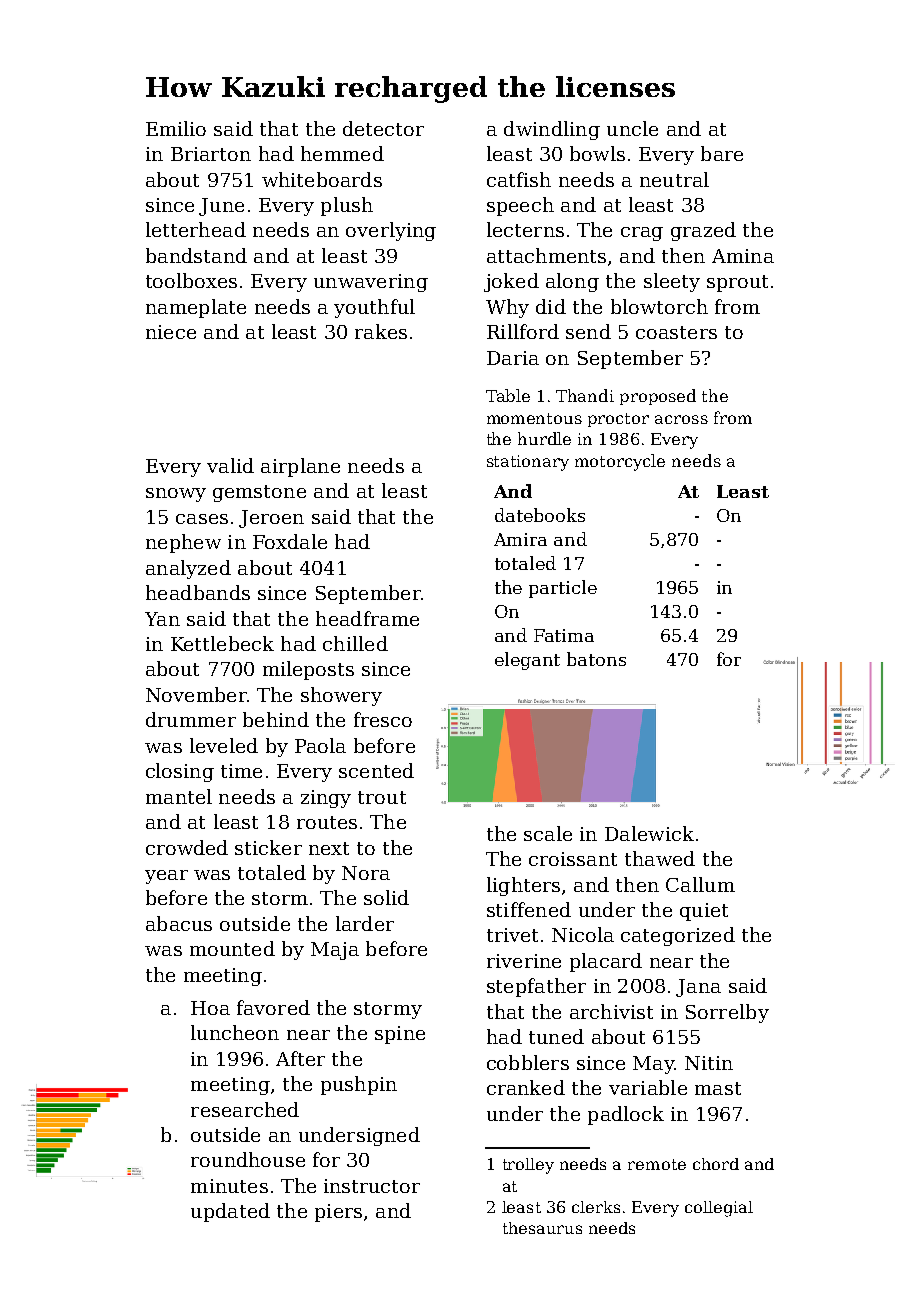 This screenshot has width=924, height=1311. I want to click on headframe, so click(367, 618).
